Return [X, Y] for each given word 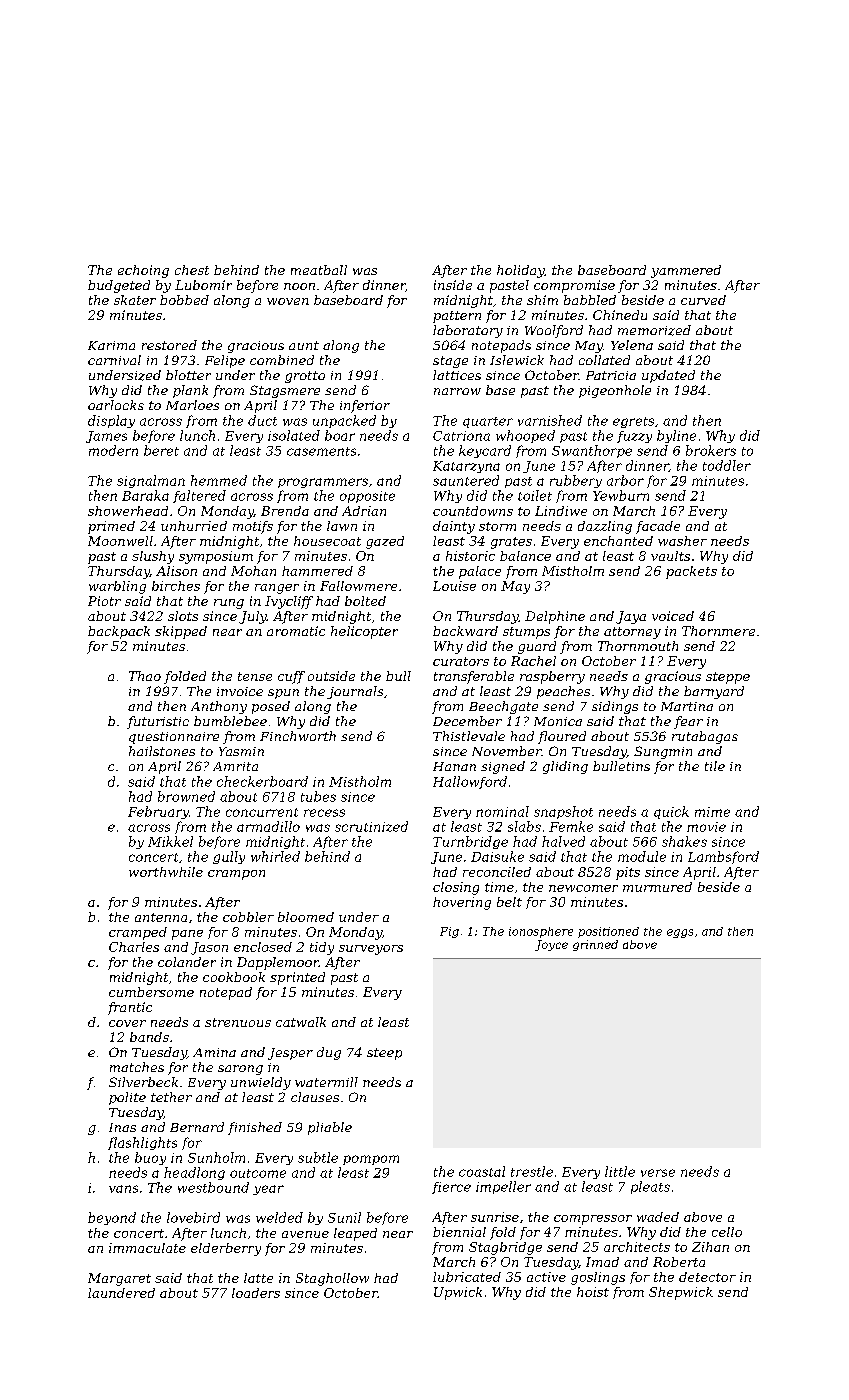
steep [384, 1054]
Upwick [458, 1293]
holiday [520, 271]
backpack [119, 632]
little [620, 1171]
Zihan [710, 1247]
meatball [319, 270]
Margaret [119, 1279]
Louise [454, 586]
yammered [686, 271]
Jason [209, 948]
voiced [673, 616]
